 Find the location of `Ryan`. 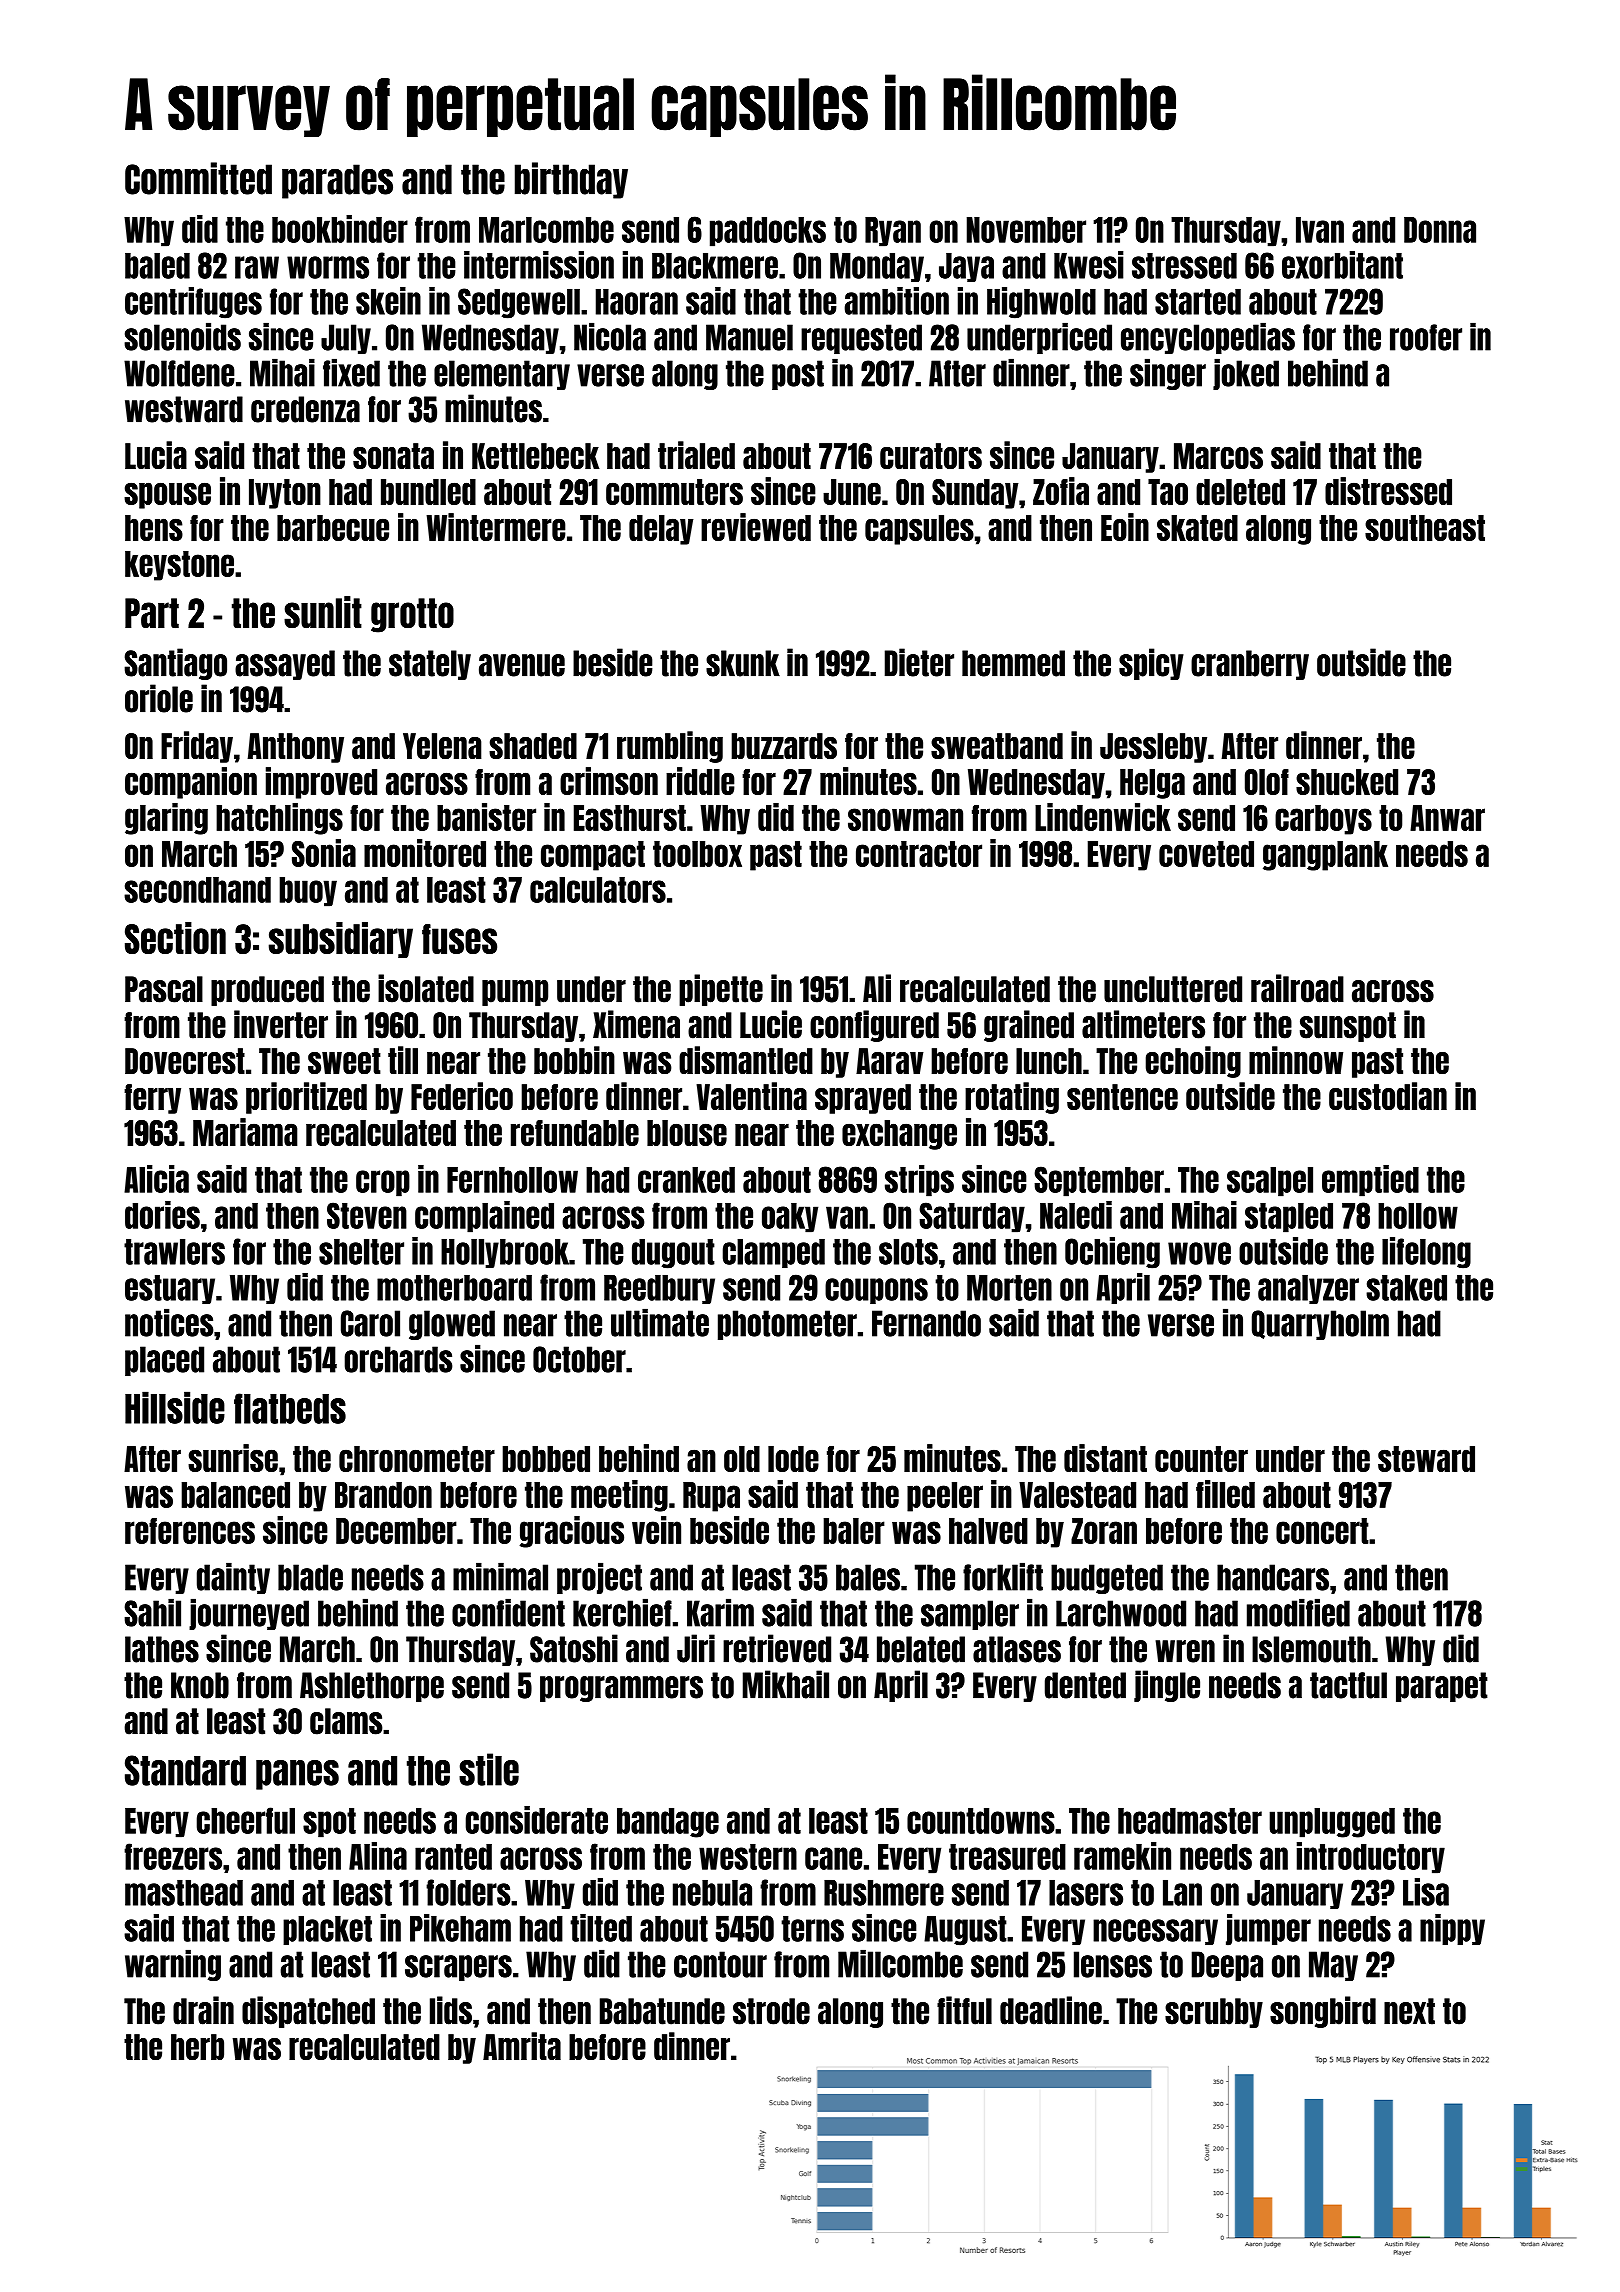

Ryan is located at coordinates (893, 232).
